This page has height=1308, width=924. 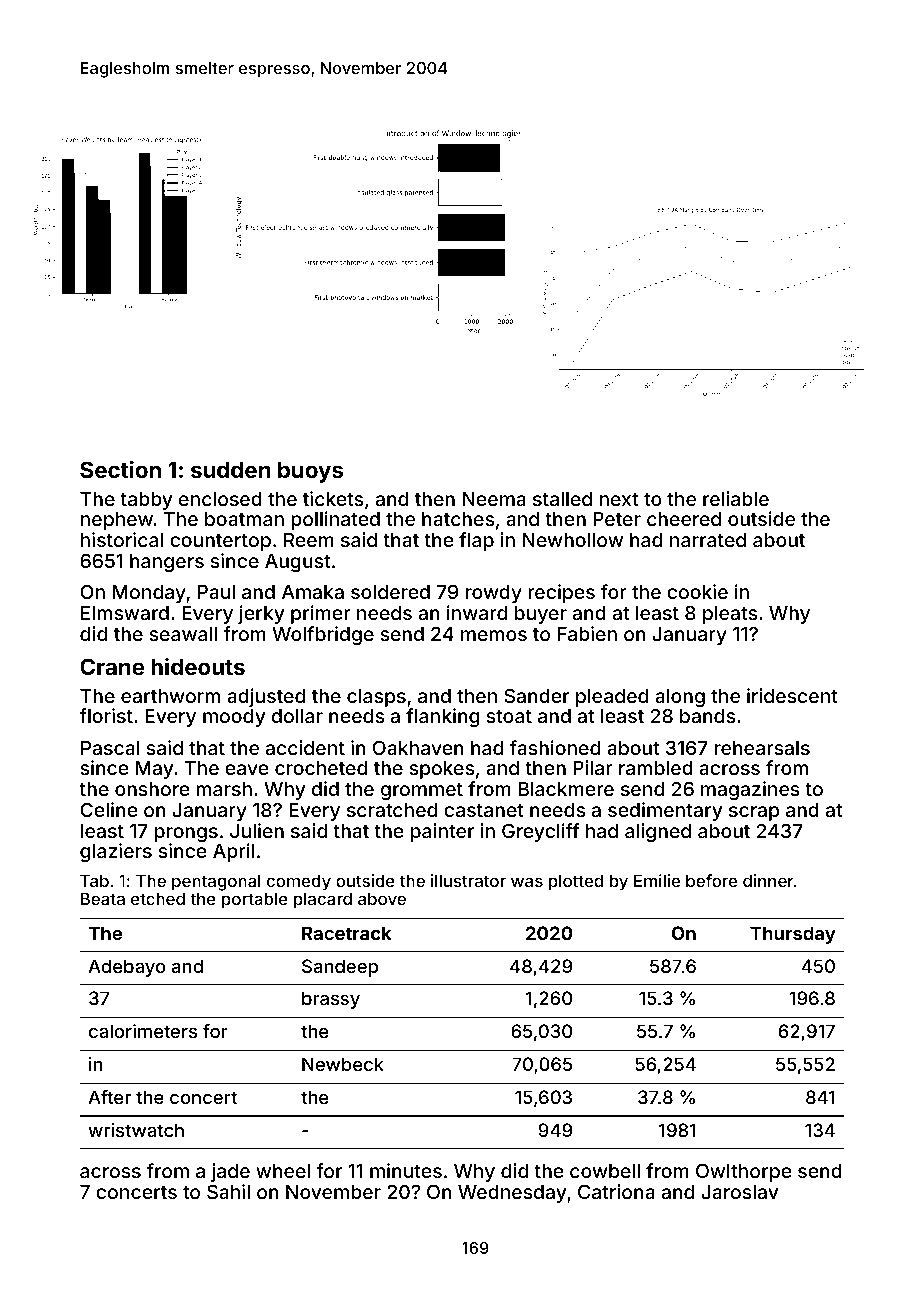 I want to click on sudden, so click(x=231, y=470).
